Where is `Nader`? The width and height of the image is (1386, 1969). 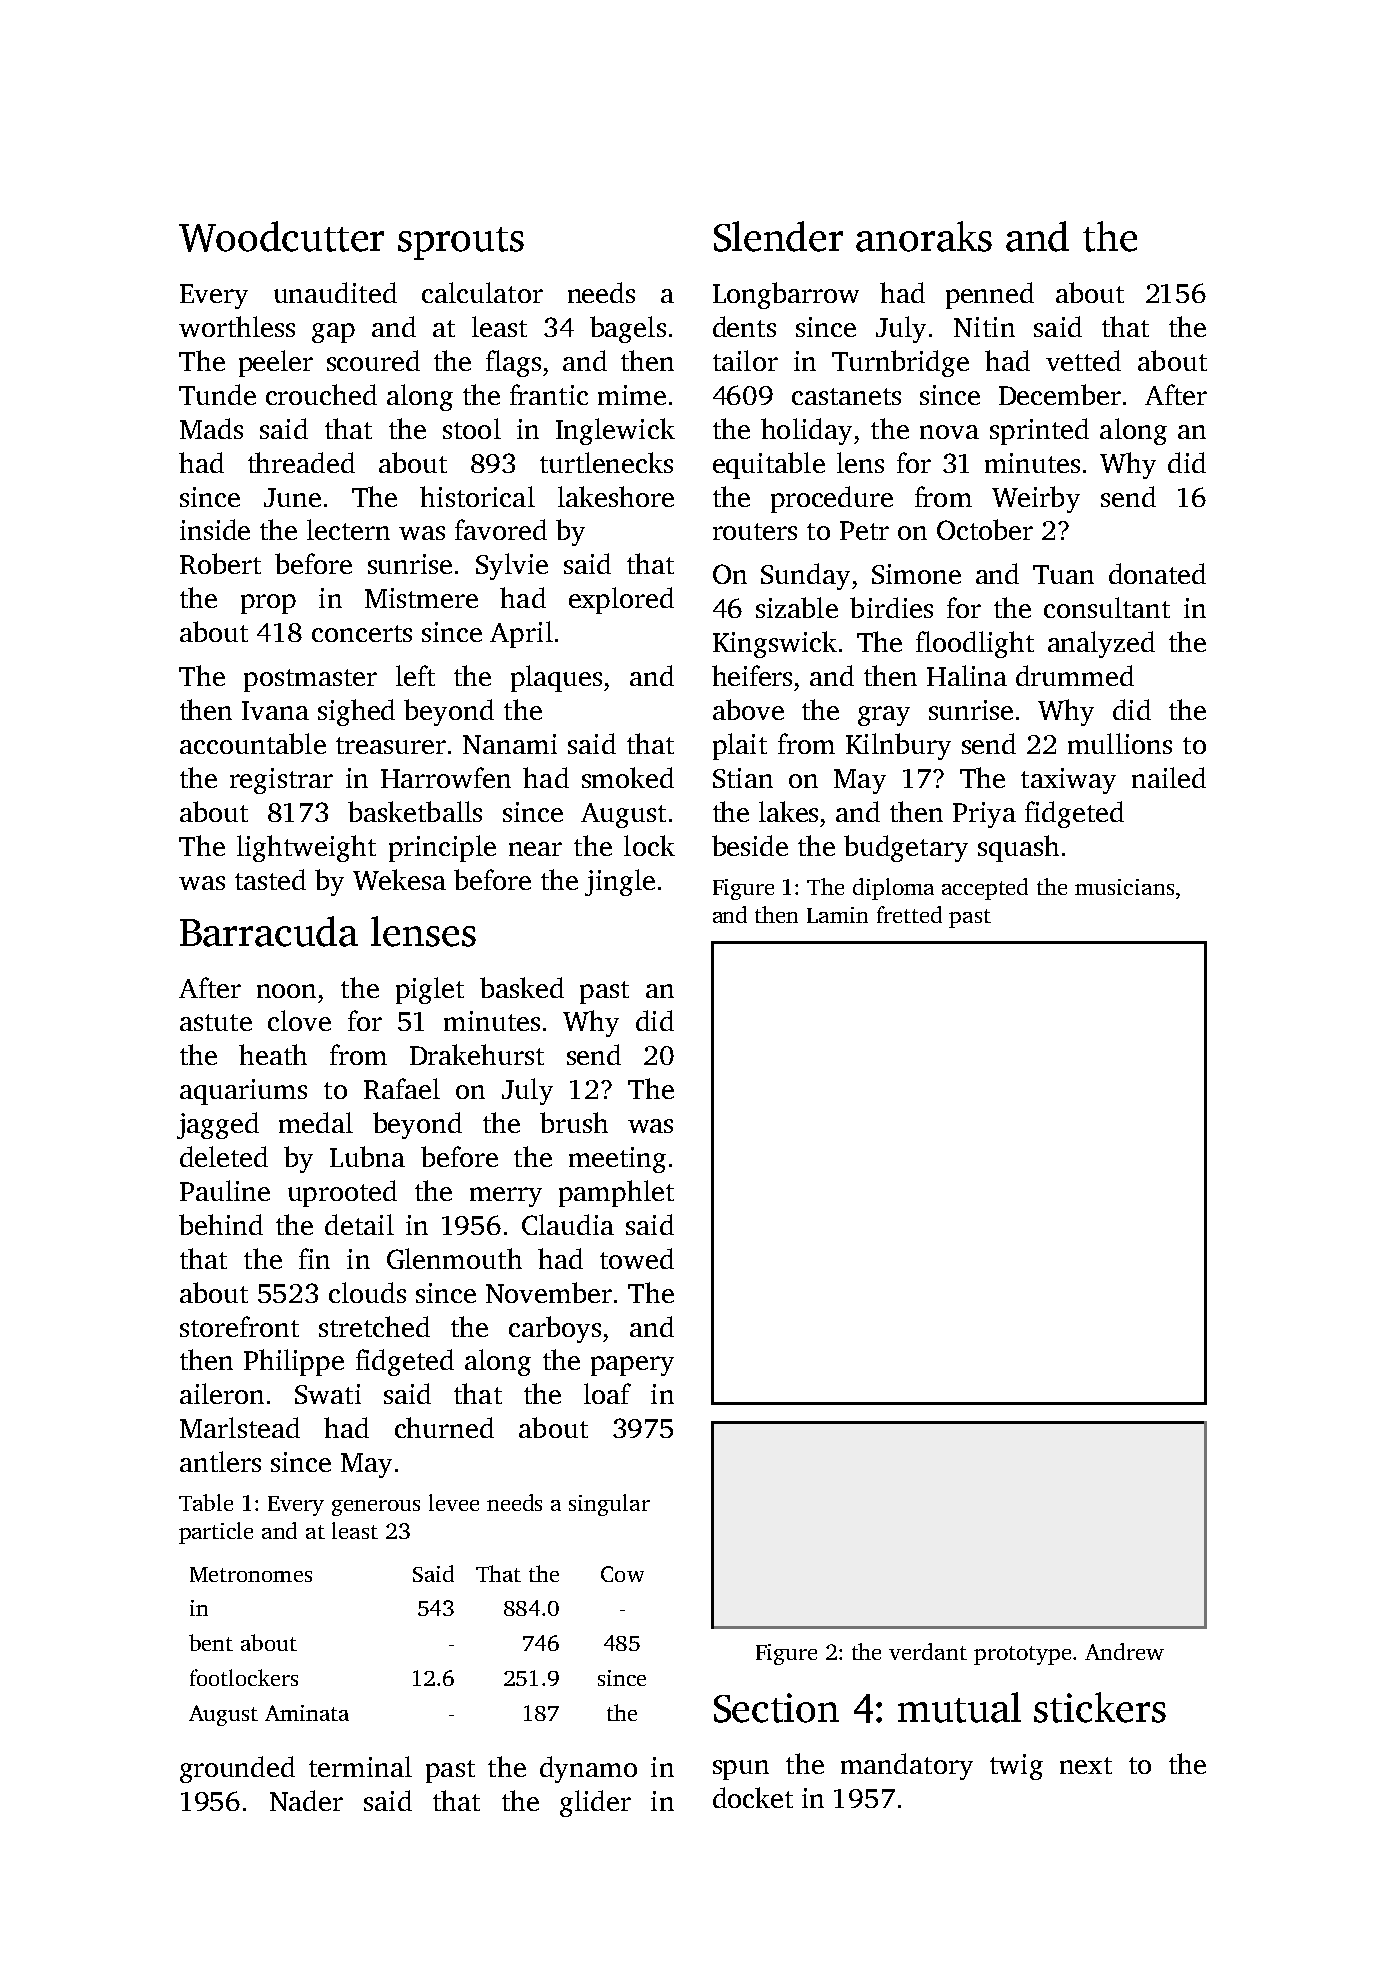
Nader is located at coordinates (306, 1800).
